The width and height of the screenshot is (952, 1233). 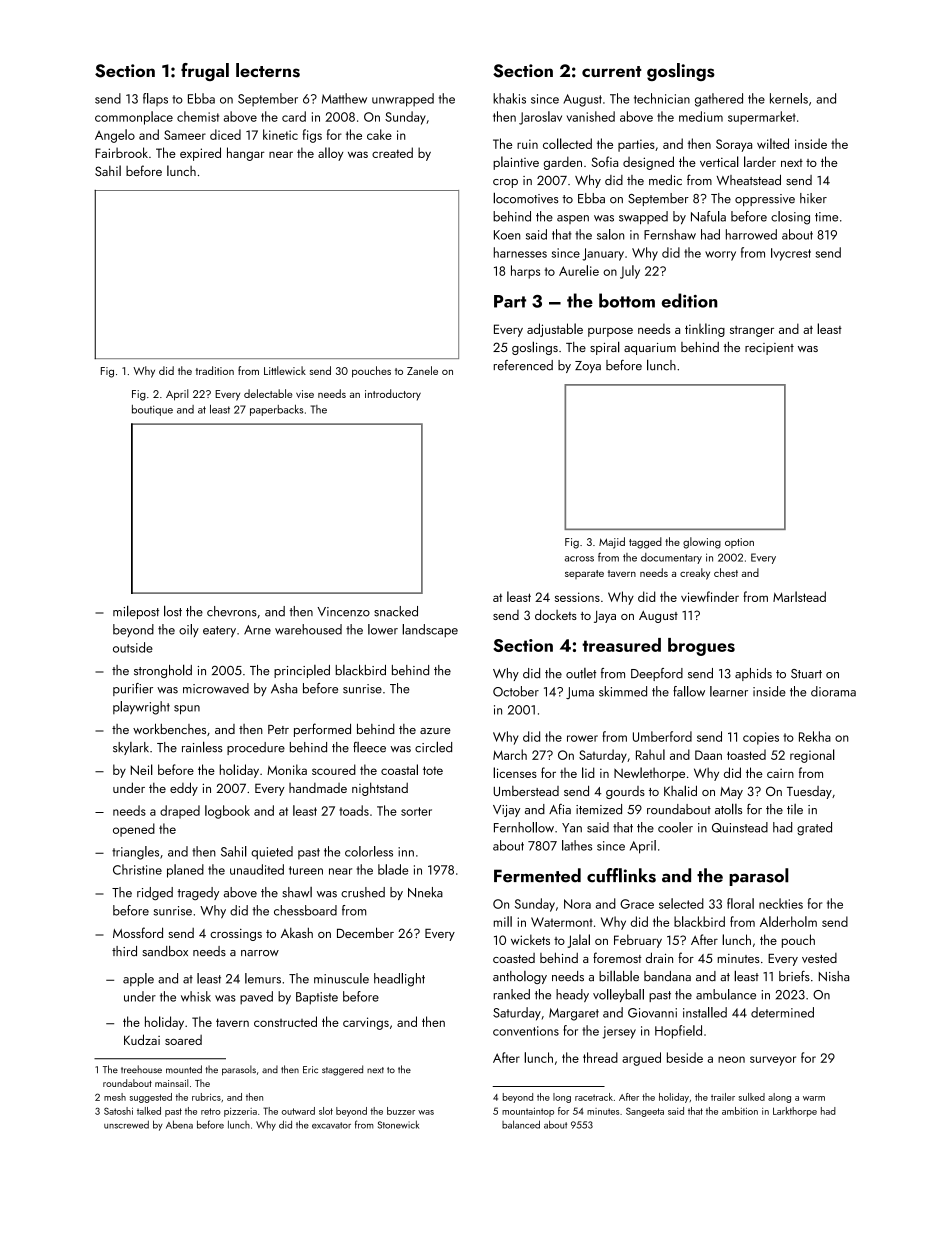 I want to click on fleece, so click(x=369, y=747).
